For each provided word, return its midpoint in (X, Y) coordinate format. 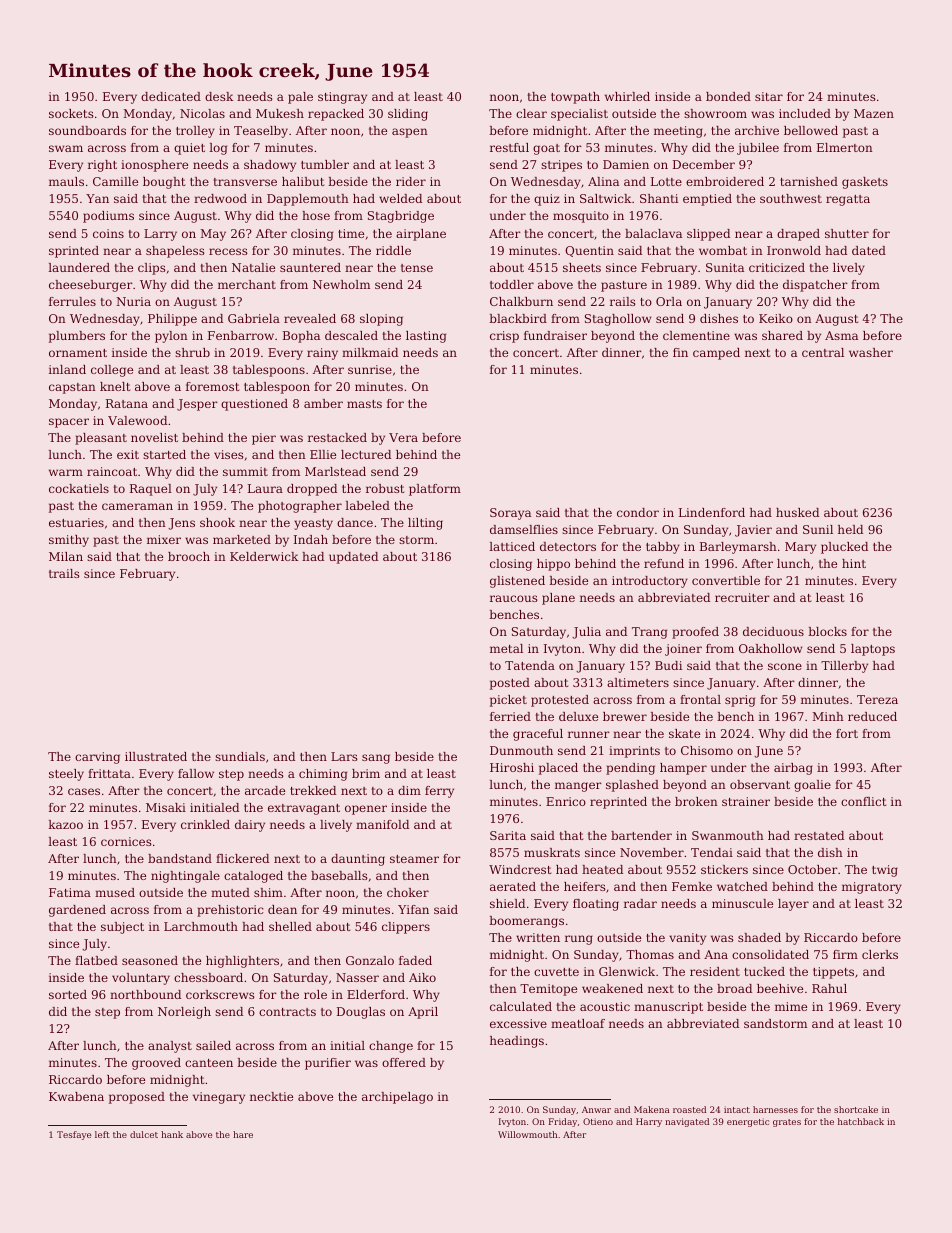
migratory (872, 888)
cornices (126, 841)
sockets (71, 113)
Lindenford (712, 512)
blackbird (518, 318)
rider (411, 181)
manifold (382, 824)
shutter (847, 233)
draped (798, 235)
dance (355, 522)
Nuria (133, 301)
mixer (164, 539)
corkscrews (220, 994)
